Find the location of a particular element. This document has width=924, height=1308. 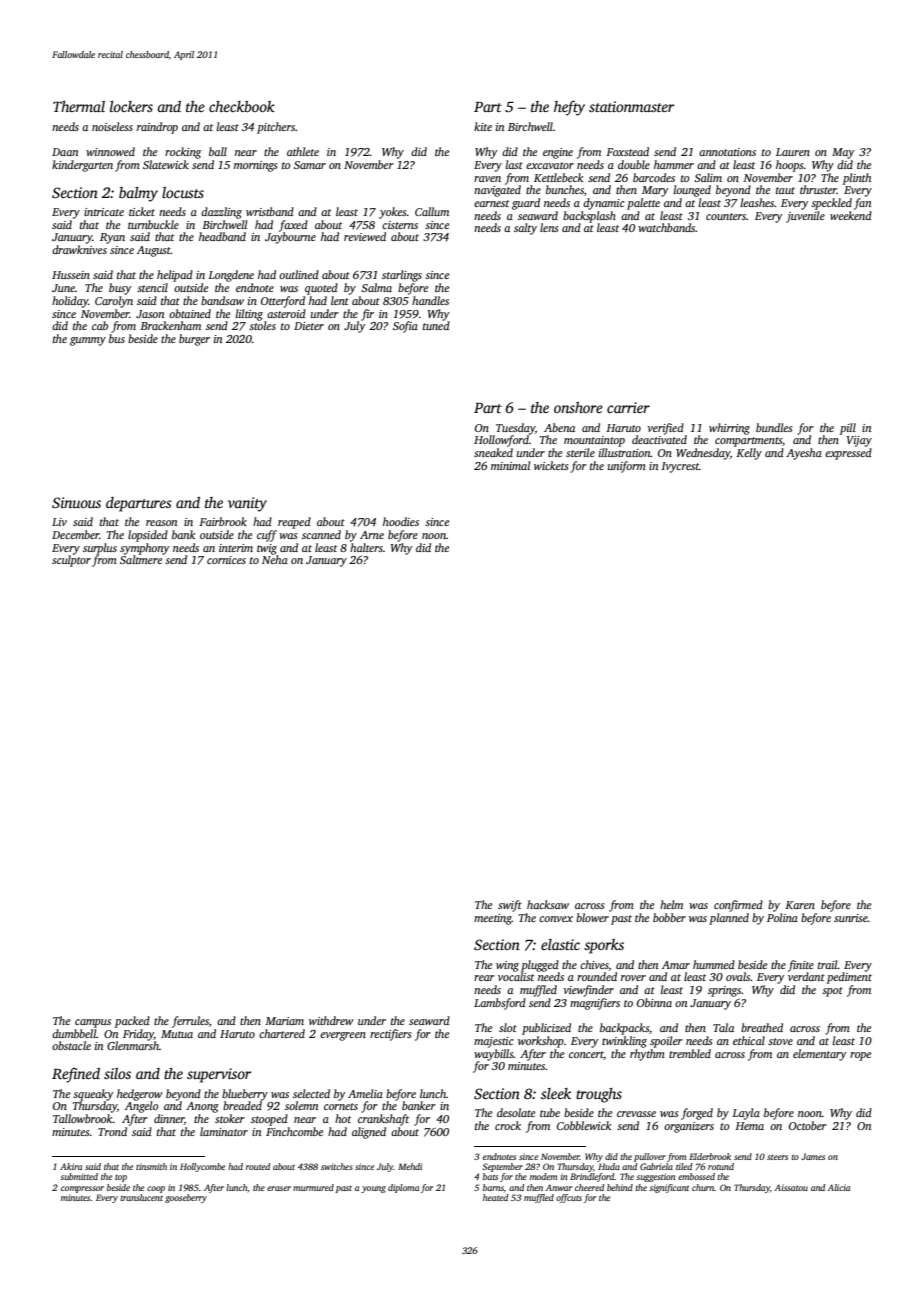

halters is located at coordinates (366, 547).
